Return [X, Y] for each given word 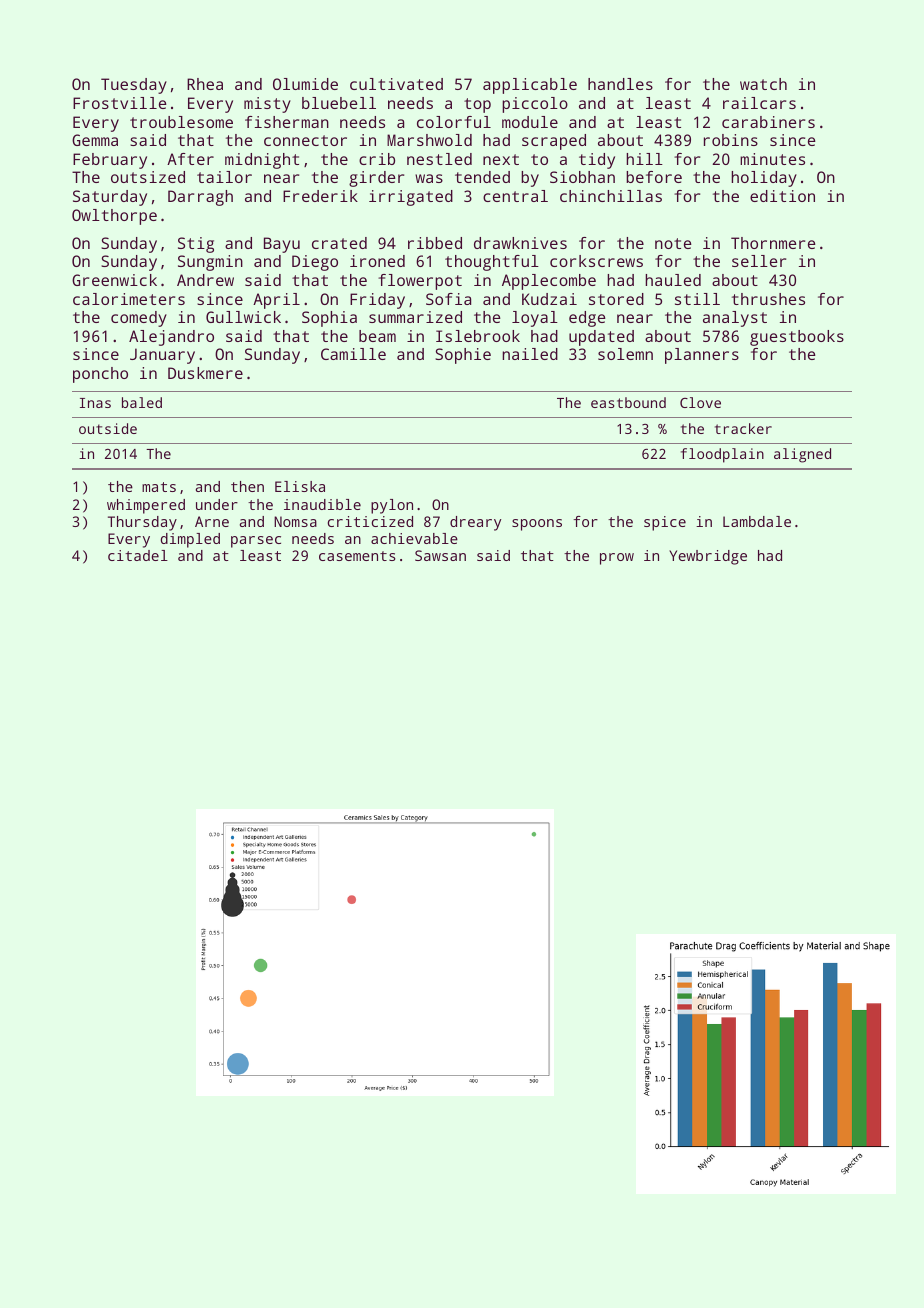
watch [763, 84]
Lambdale [757, 521]
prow [617, 559]
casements [357, 556]
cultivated [396, 84]
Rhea [205, 84]
